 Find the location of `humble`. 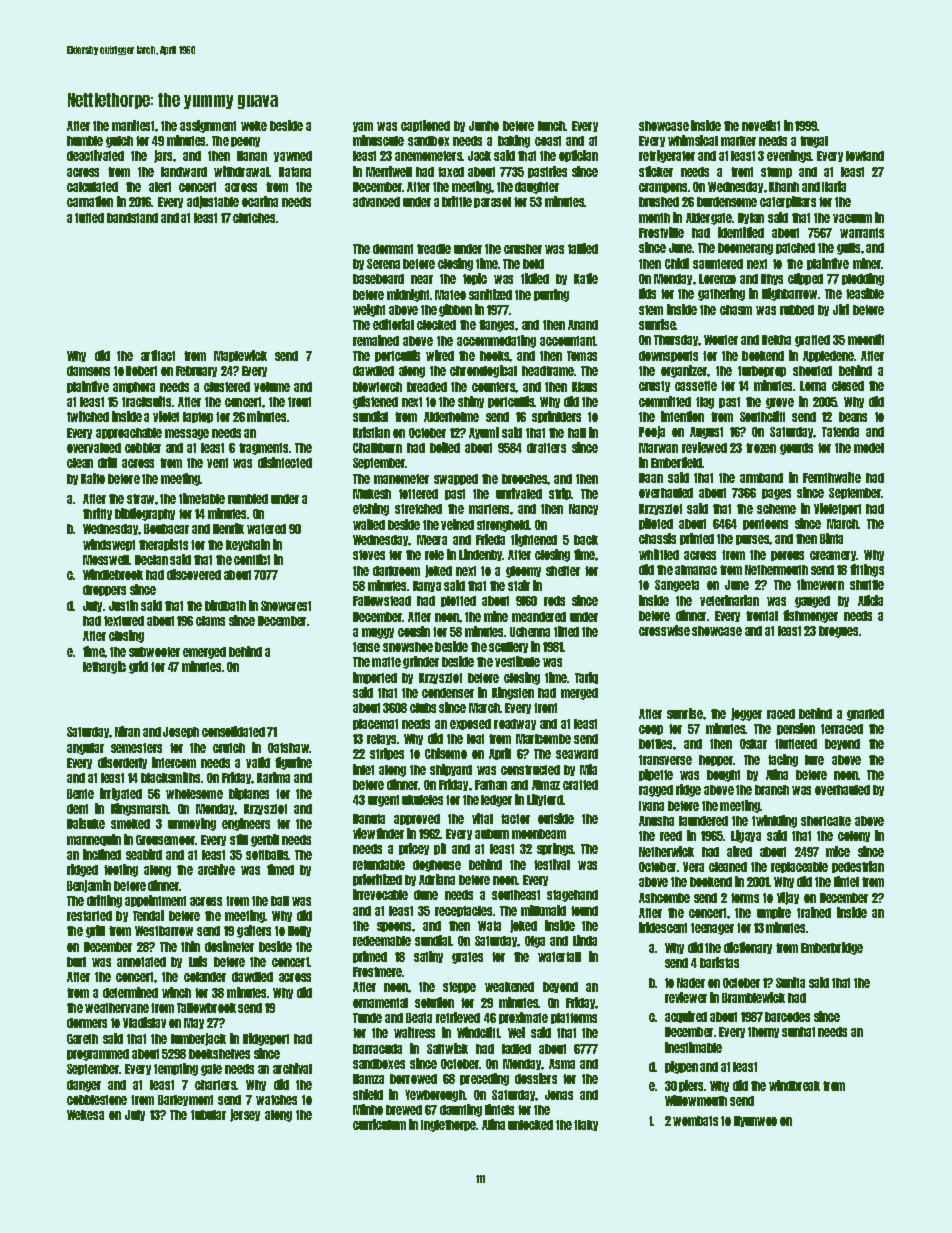

humble is located at coordinates (85, 141).
